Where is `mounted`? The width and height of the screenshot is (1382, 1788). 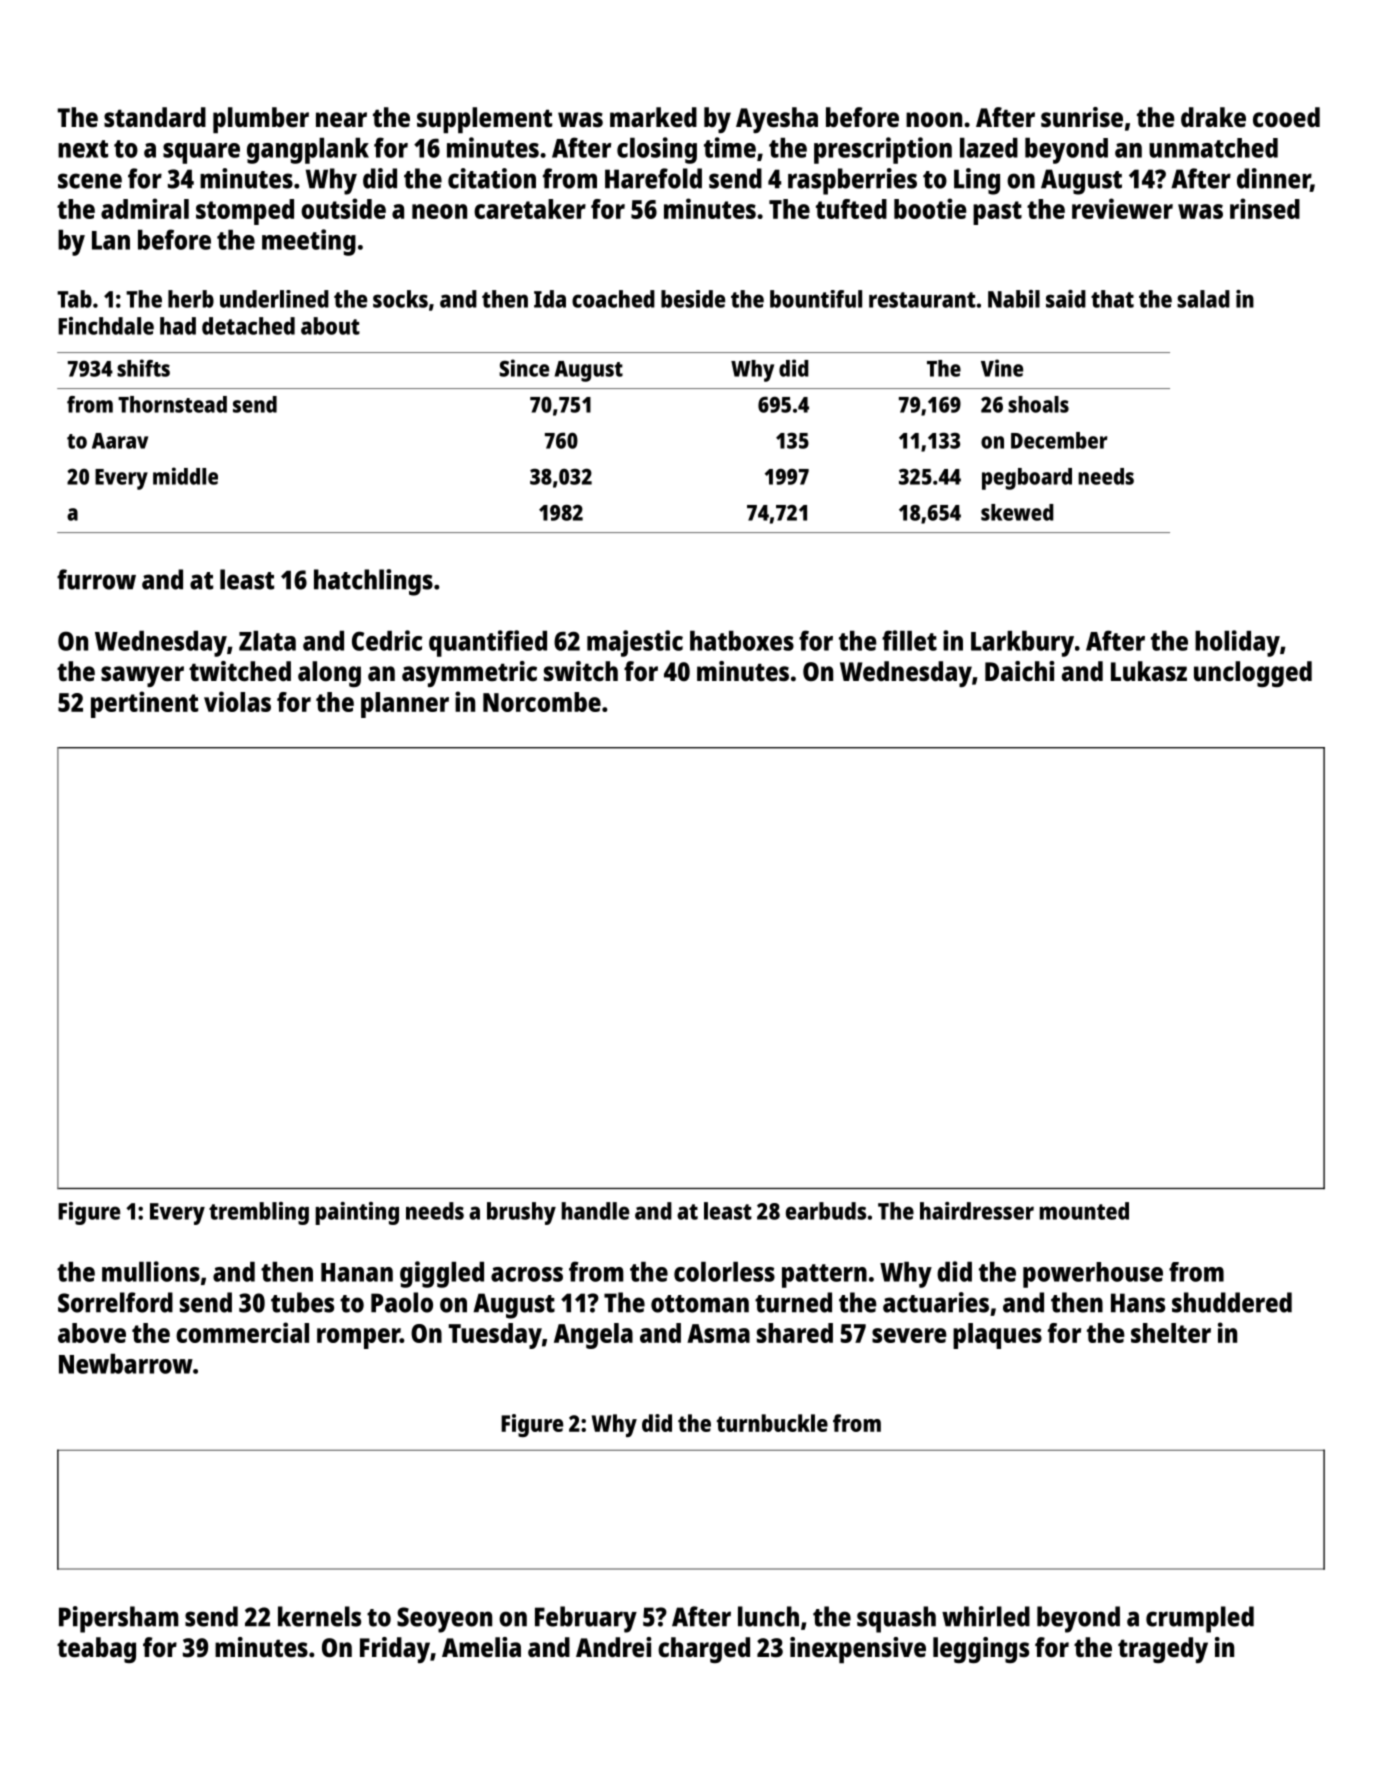
mounted is located at coordinates (1084, 1211).
